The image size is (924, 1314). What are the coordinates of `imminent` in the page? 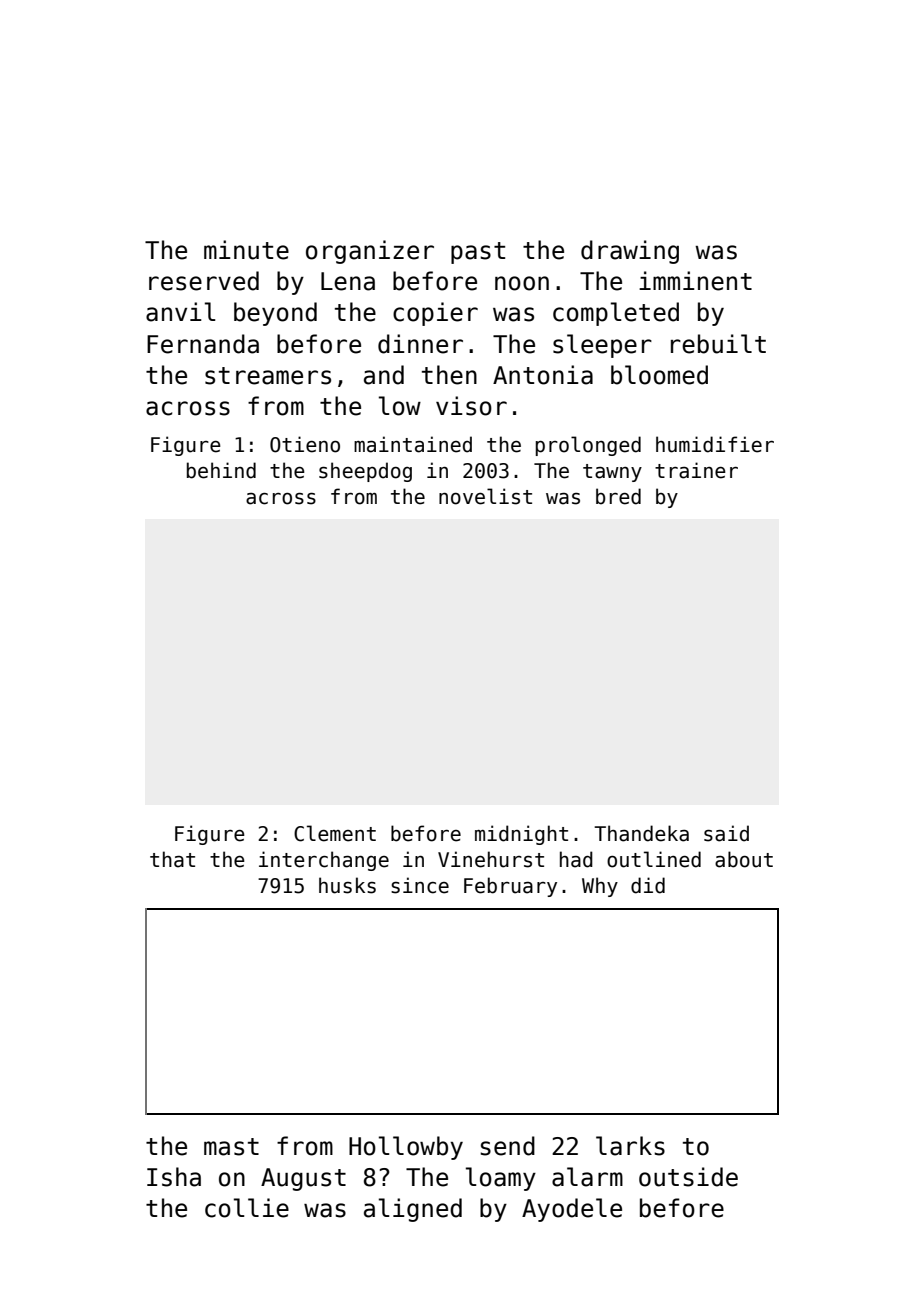 It's located at (695, 281).
